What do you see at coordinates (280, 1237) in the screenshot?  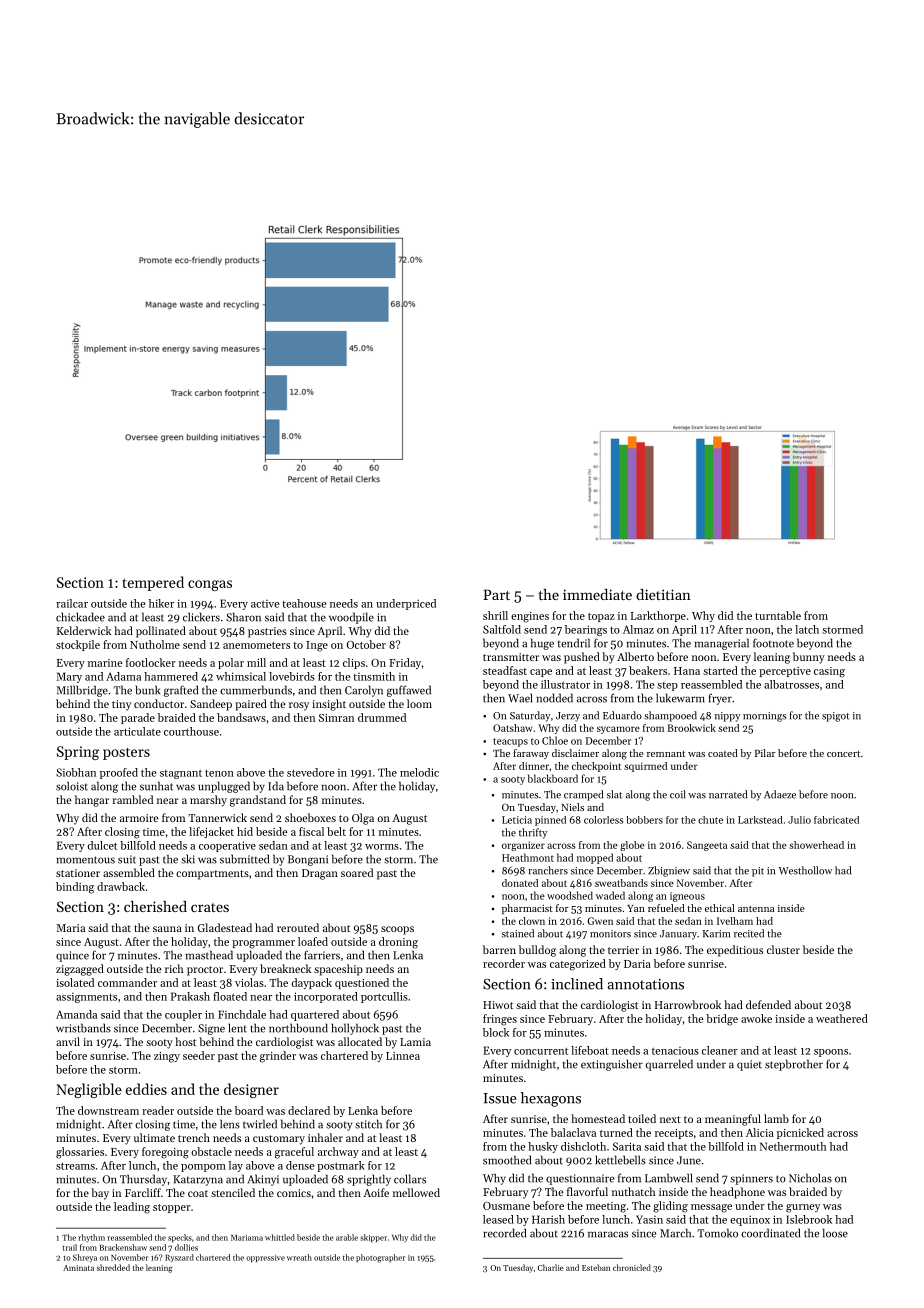 I see `whittled` at bounding box center [280, 1237].
